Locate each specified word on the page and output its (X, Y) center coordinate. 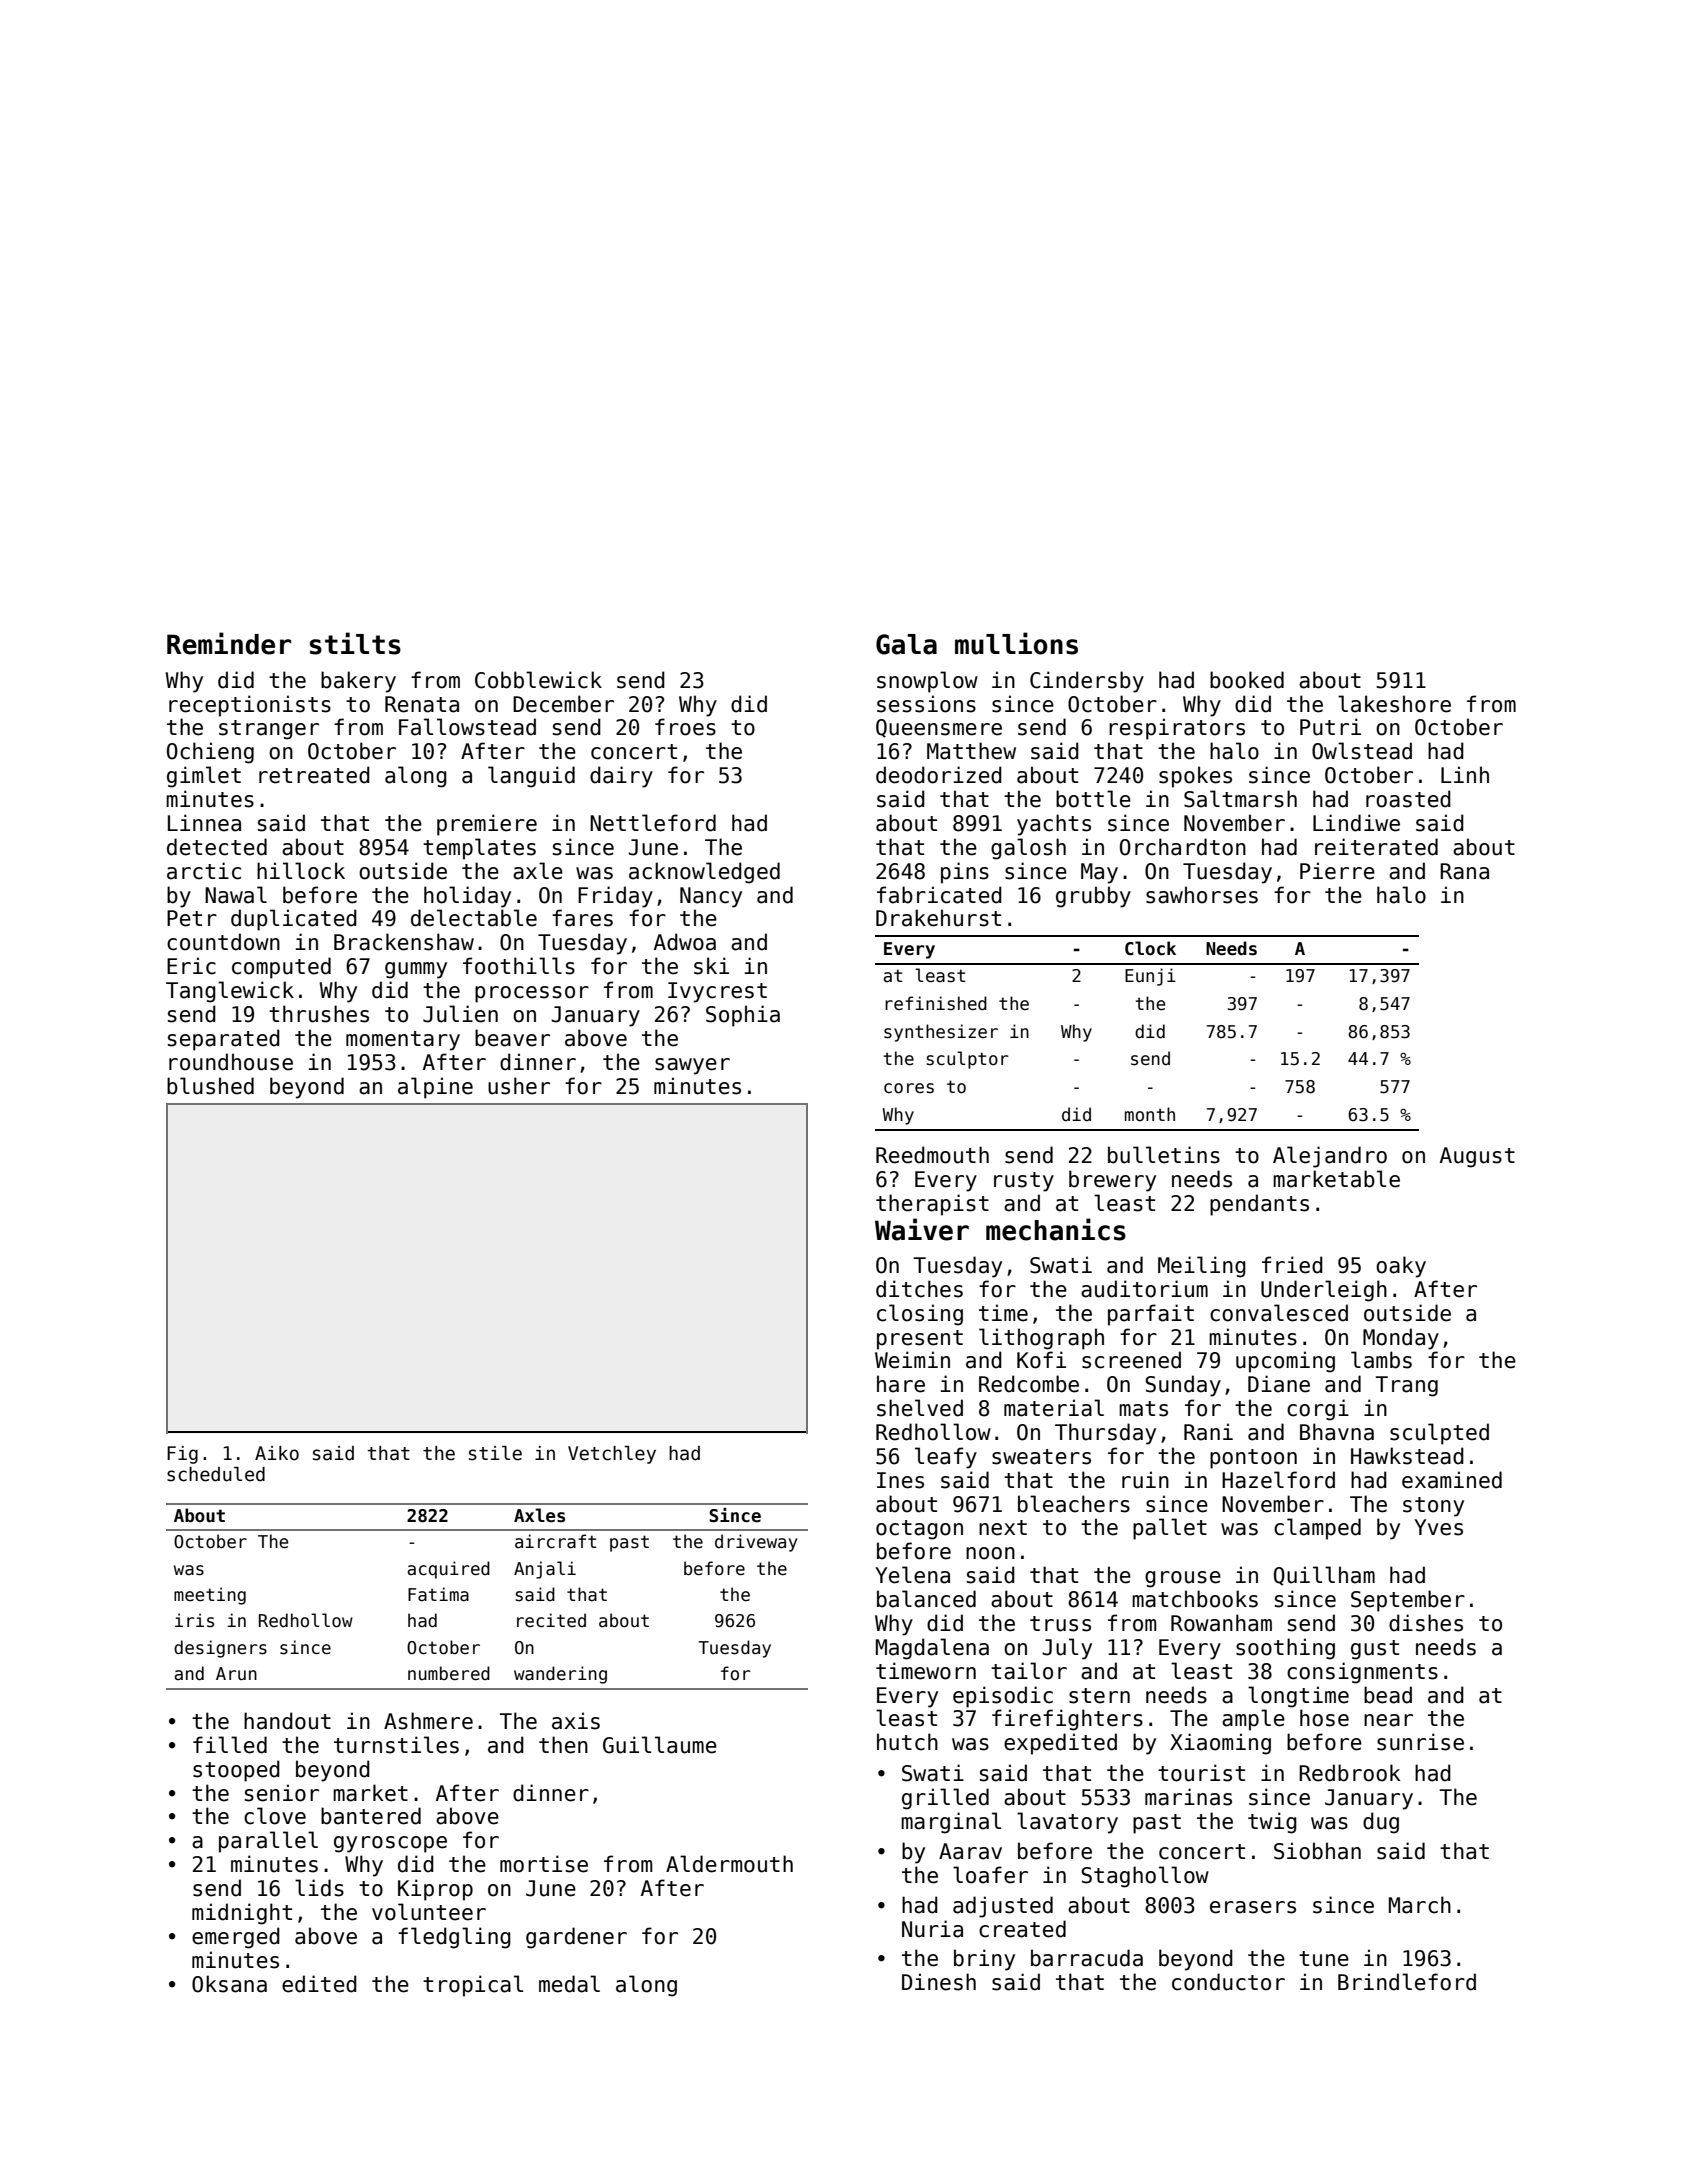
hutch (907, 1742)
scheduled (216, 1474)
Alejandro (1330, 1157)
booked (1247, 680)
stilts (355, 643)
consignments (1362, 1673)
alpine (435, 1088)
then (563, 1745)
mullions (1016, 643)
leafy (946, 1458)
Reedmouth (932, 1155)
